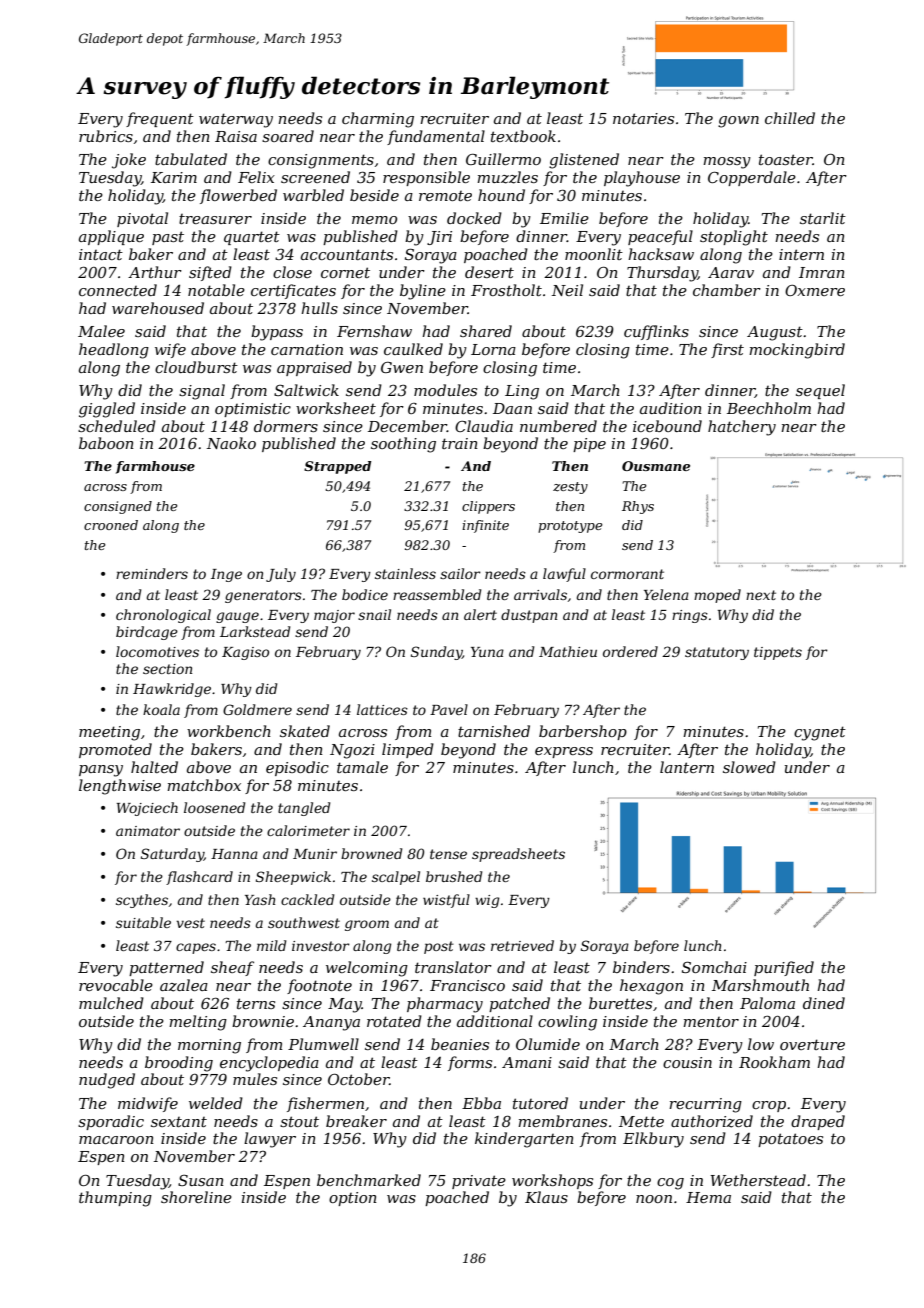  Describe the element at coordinates (107, 1081) in the screenshot. I see `nudged` at that location.
